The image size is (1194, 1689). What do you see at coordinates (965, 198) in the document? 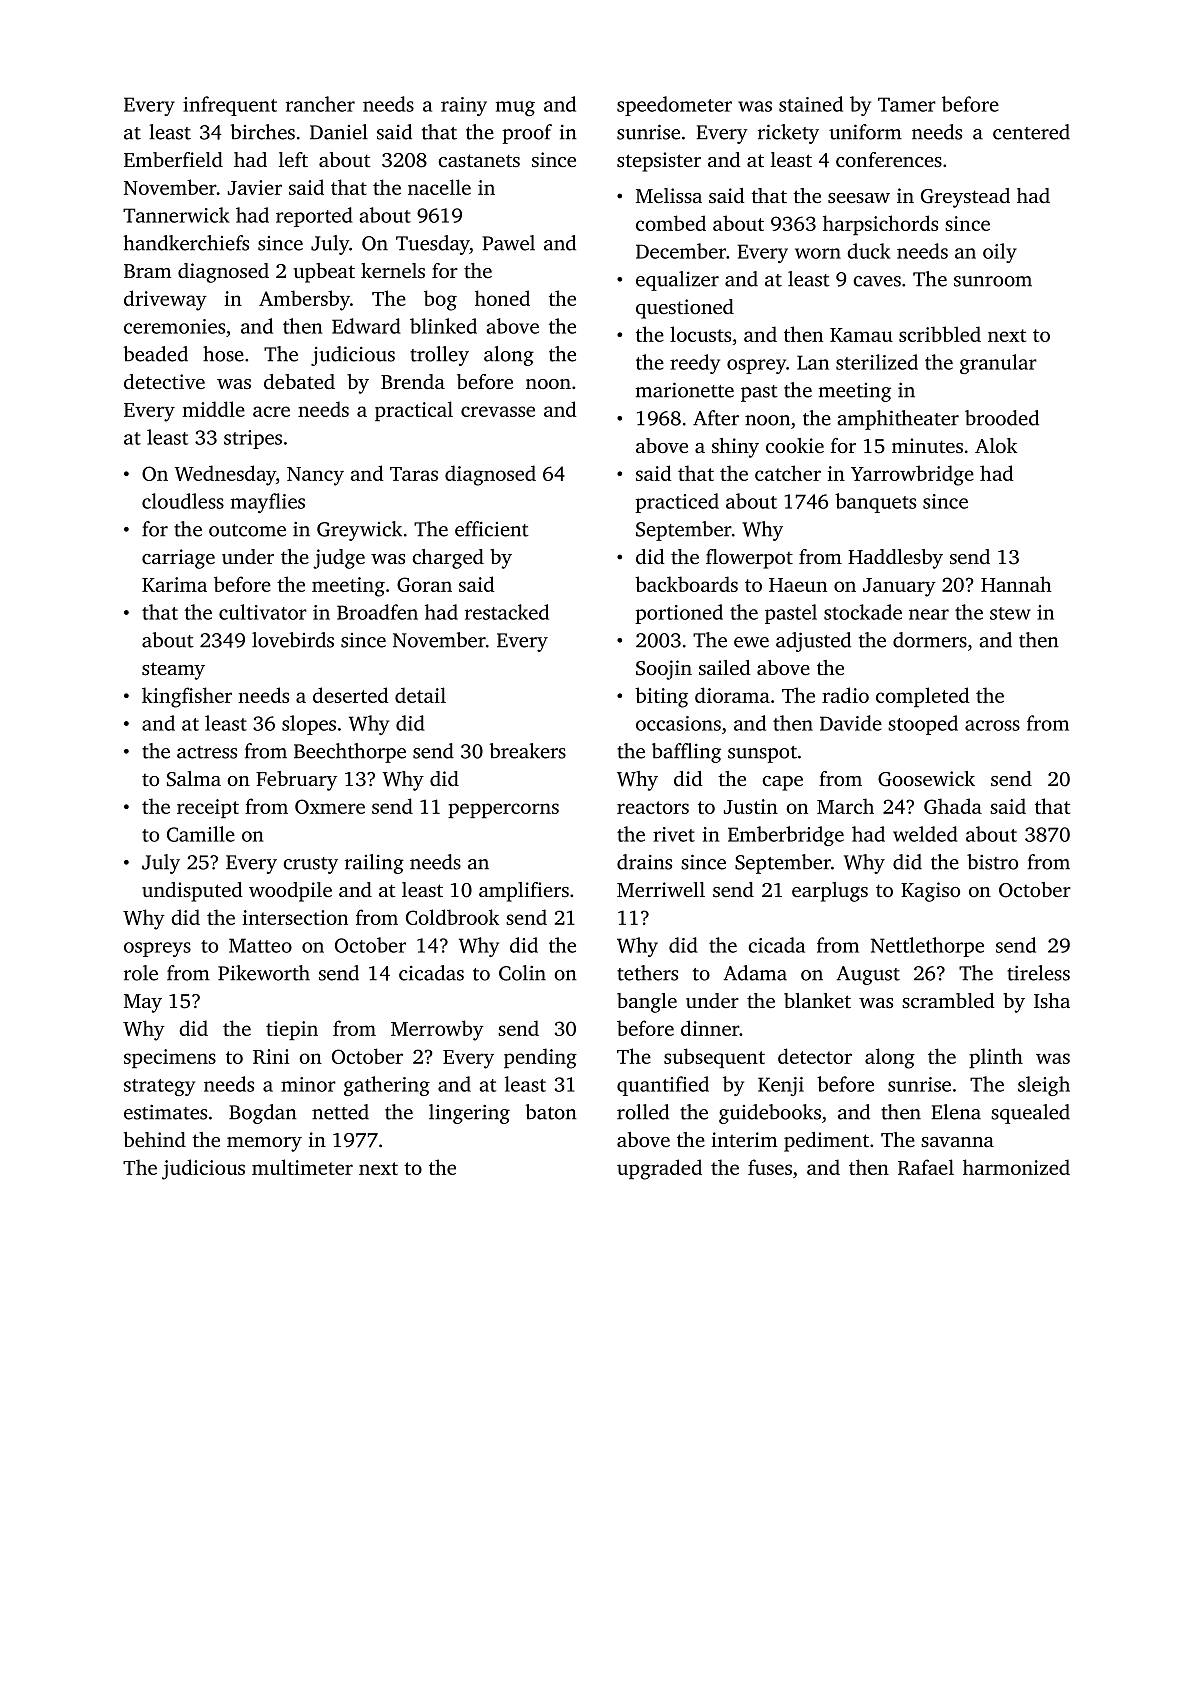
I see `Greystead` at bounding box center [965, 198].
